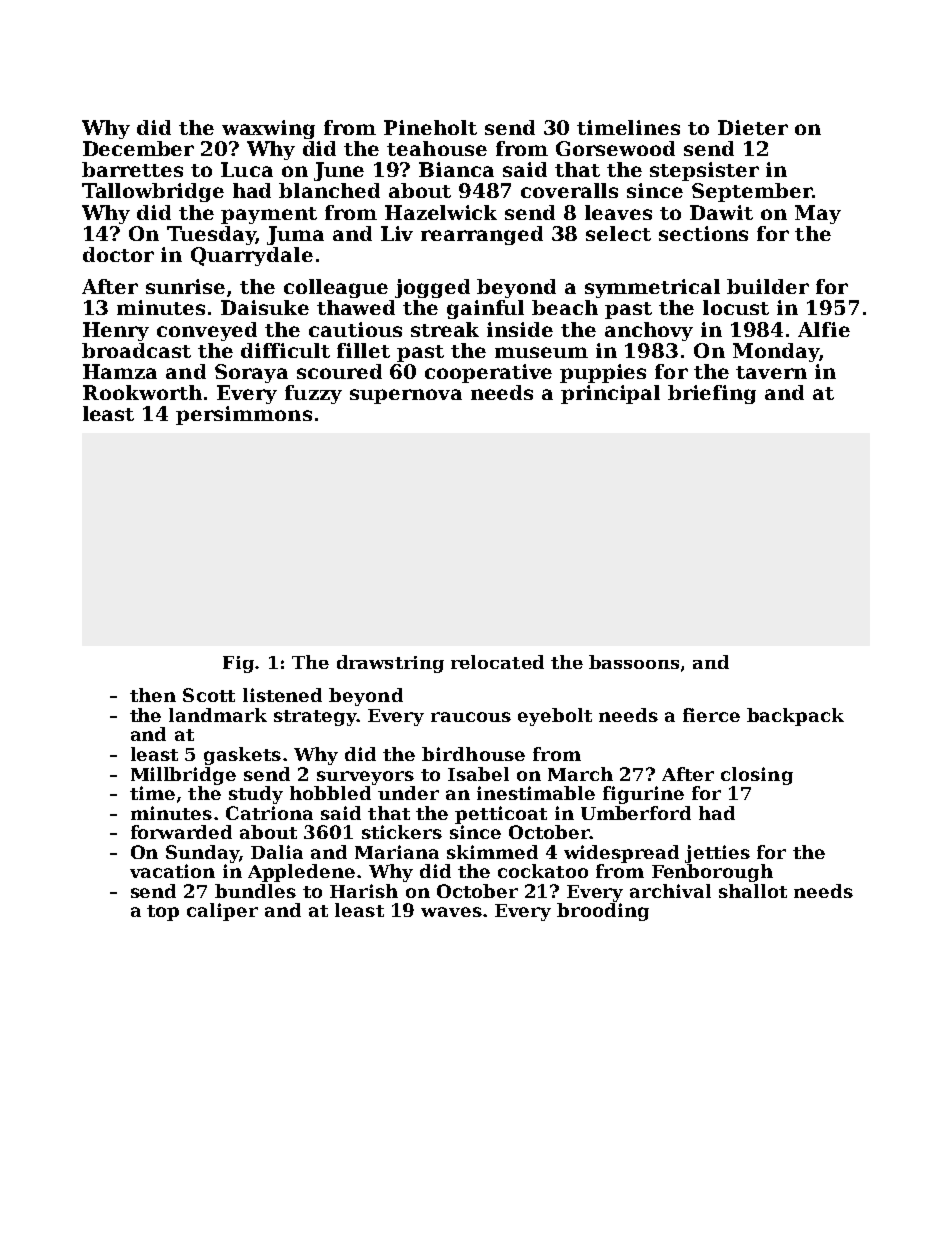 The height and width of the document is (1233, 952). What do you see at coordinates (244, 415) in the document?
I see `persimmons` at bounding box center [244, 415].
